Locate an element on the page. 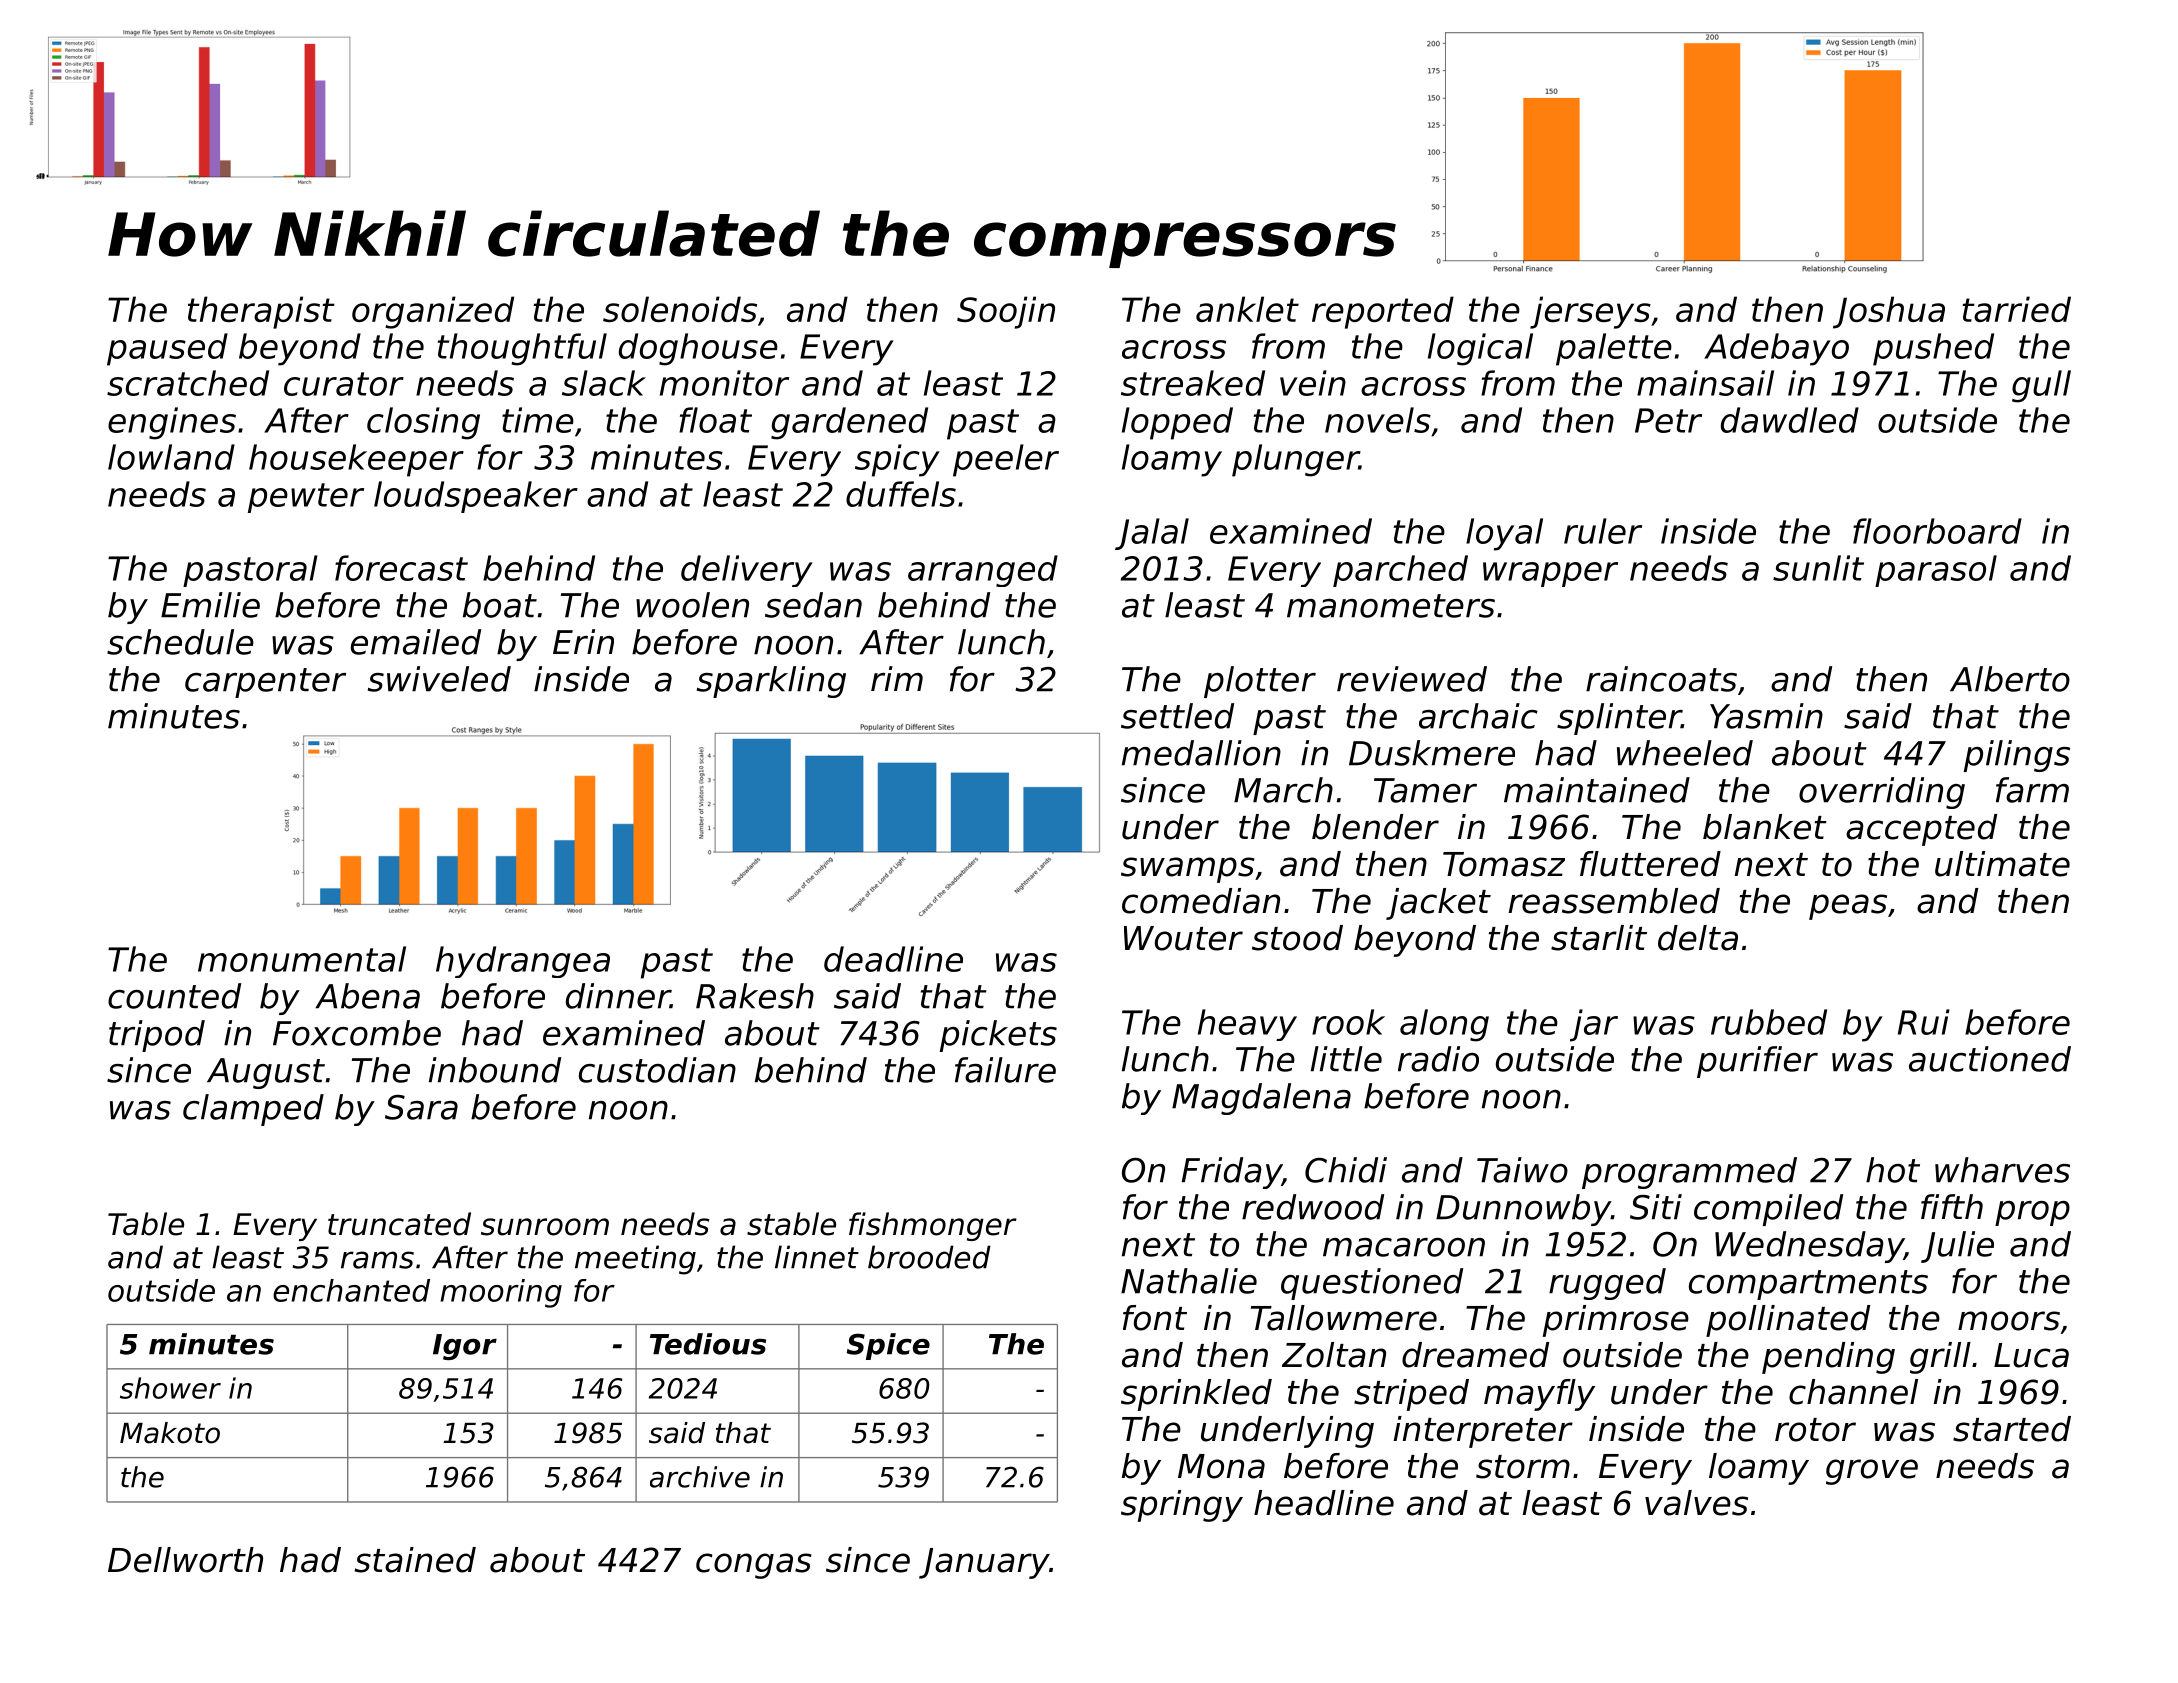 The height and width of the image is (1683, 2178). monitor is located at coordinates (724, 383).
